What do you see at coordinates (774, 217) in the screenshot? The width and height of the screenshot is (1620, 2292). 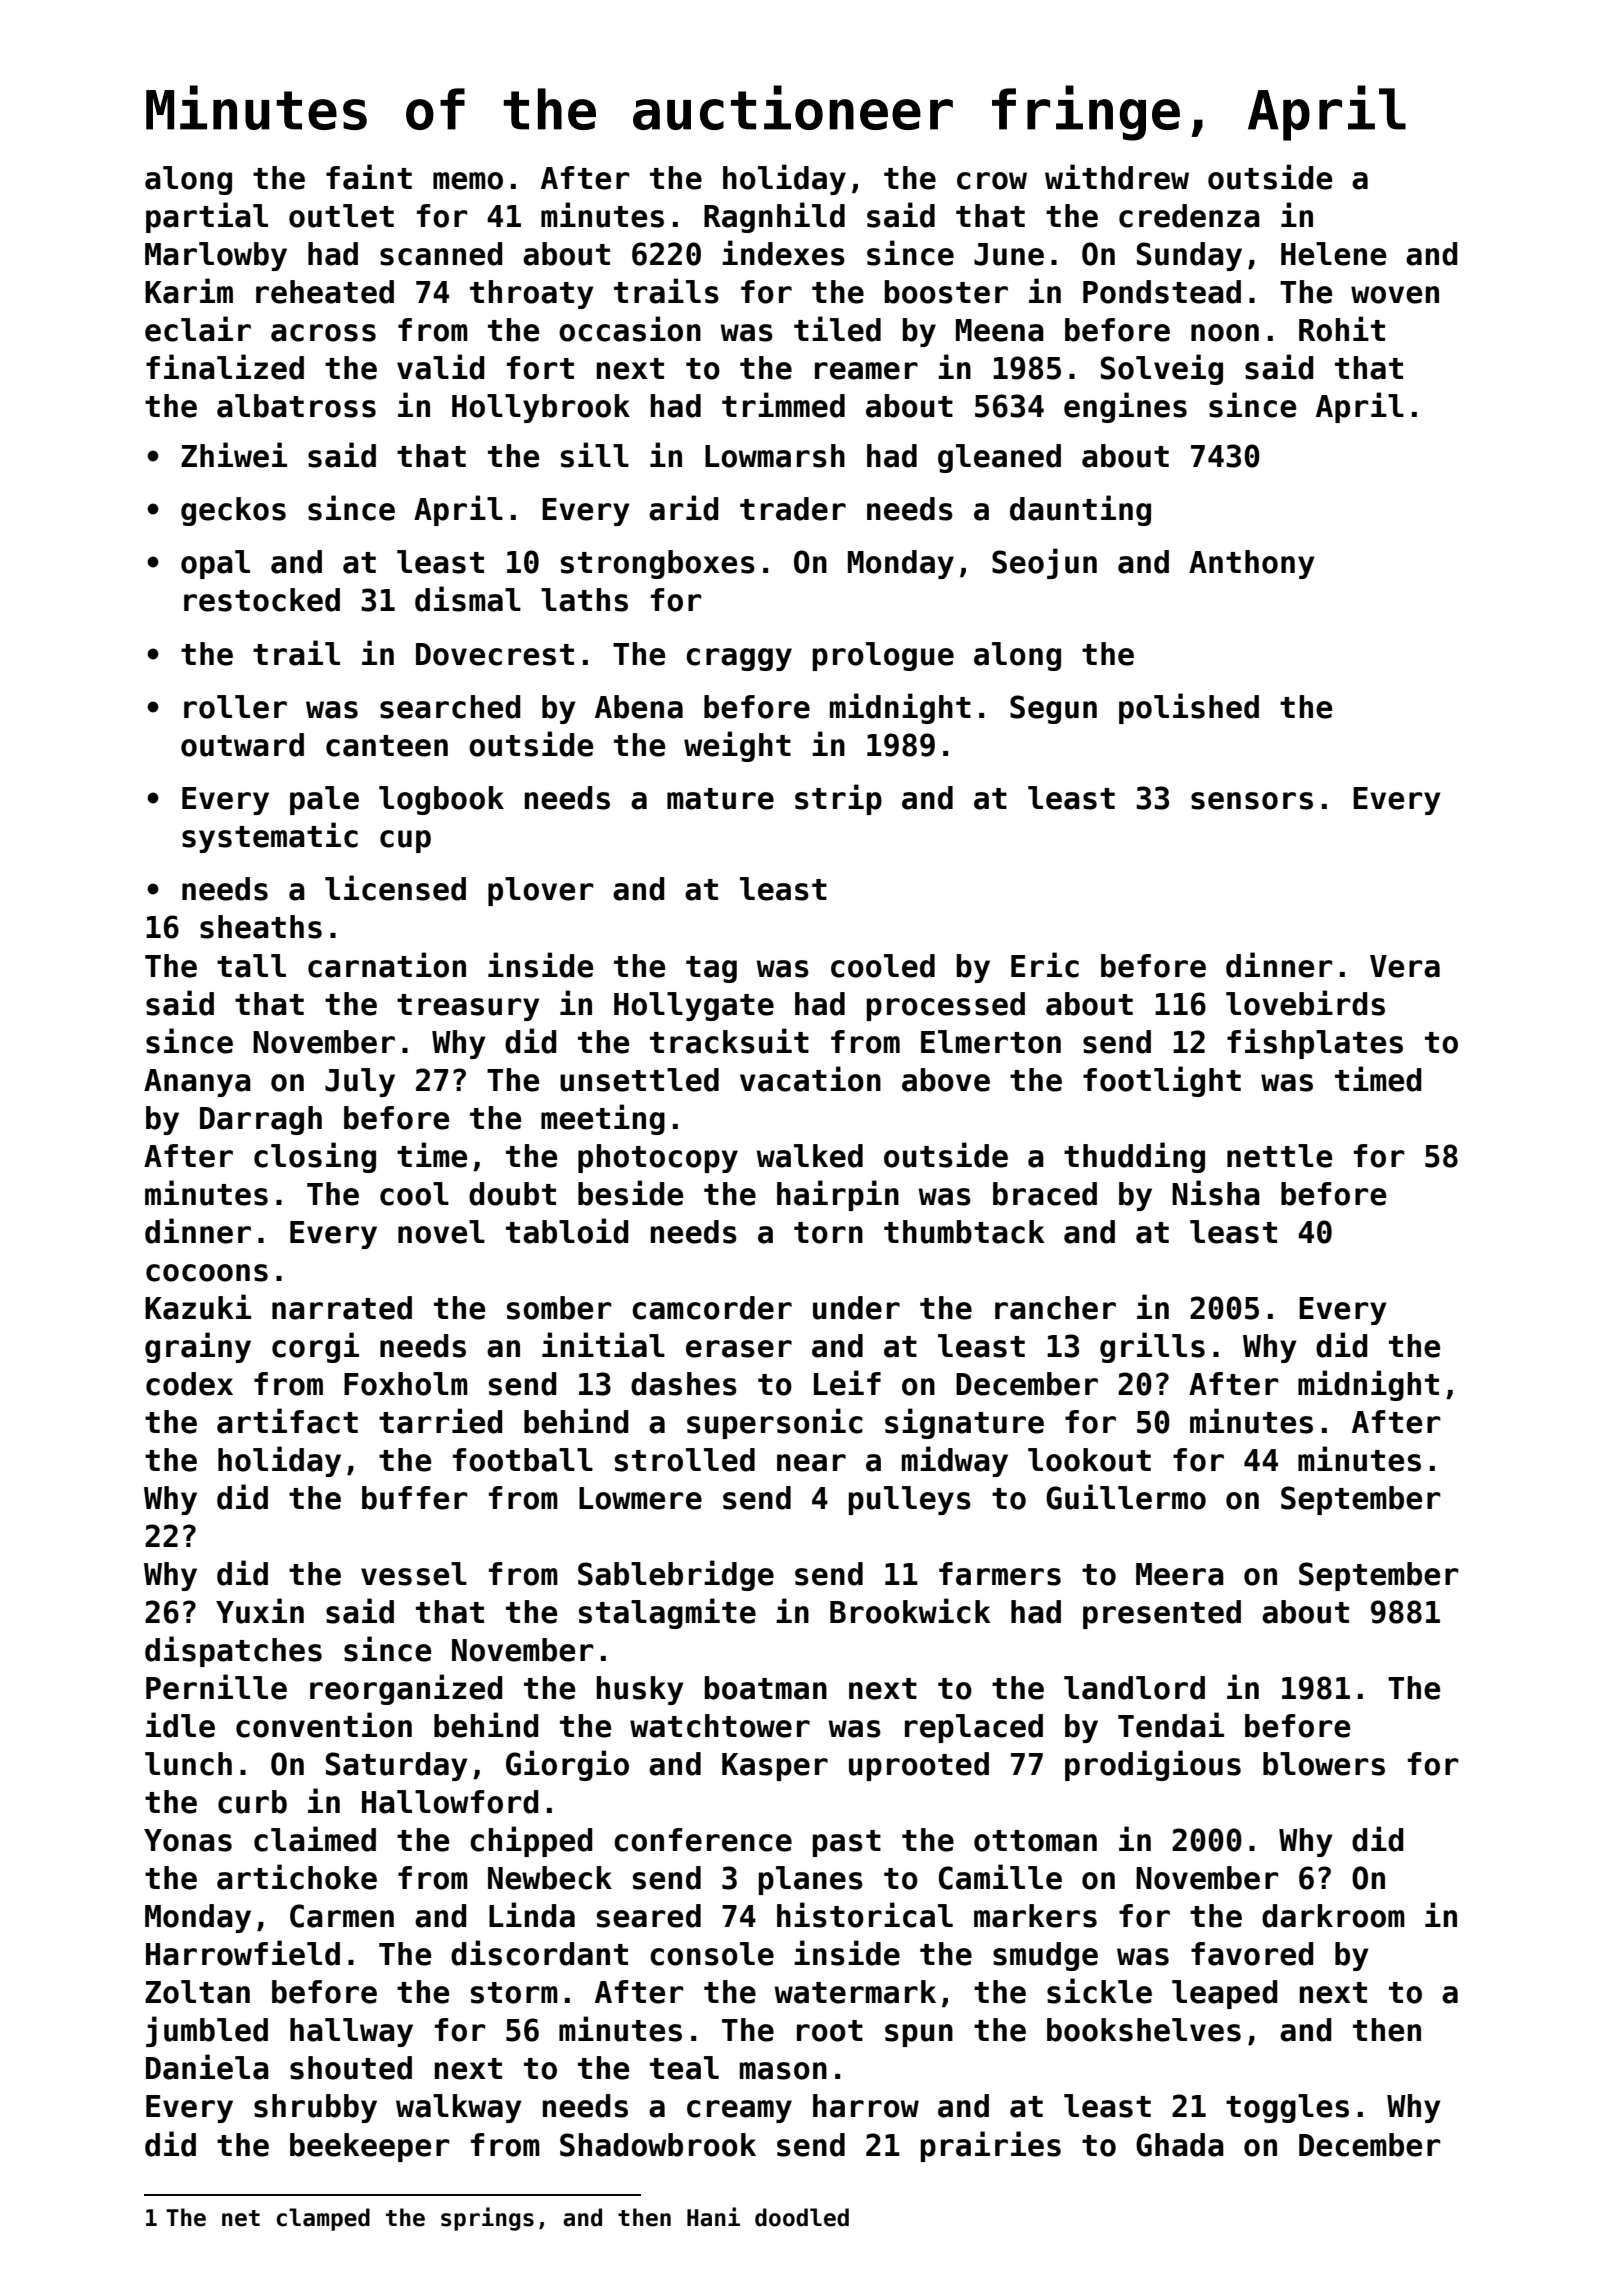 I see `Ragnhild` at bounding box center [774, 217].
